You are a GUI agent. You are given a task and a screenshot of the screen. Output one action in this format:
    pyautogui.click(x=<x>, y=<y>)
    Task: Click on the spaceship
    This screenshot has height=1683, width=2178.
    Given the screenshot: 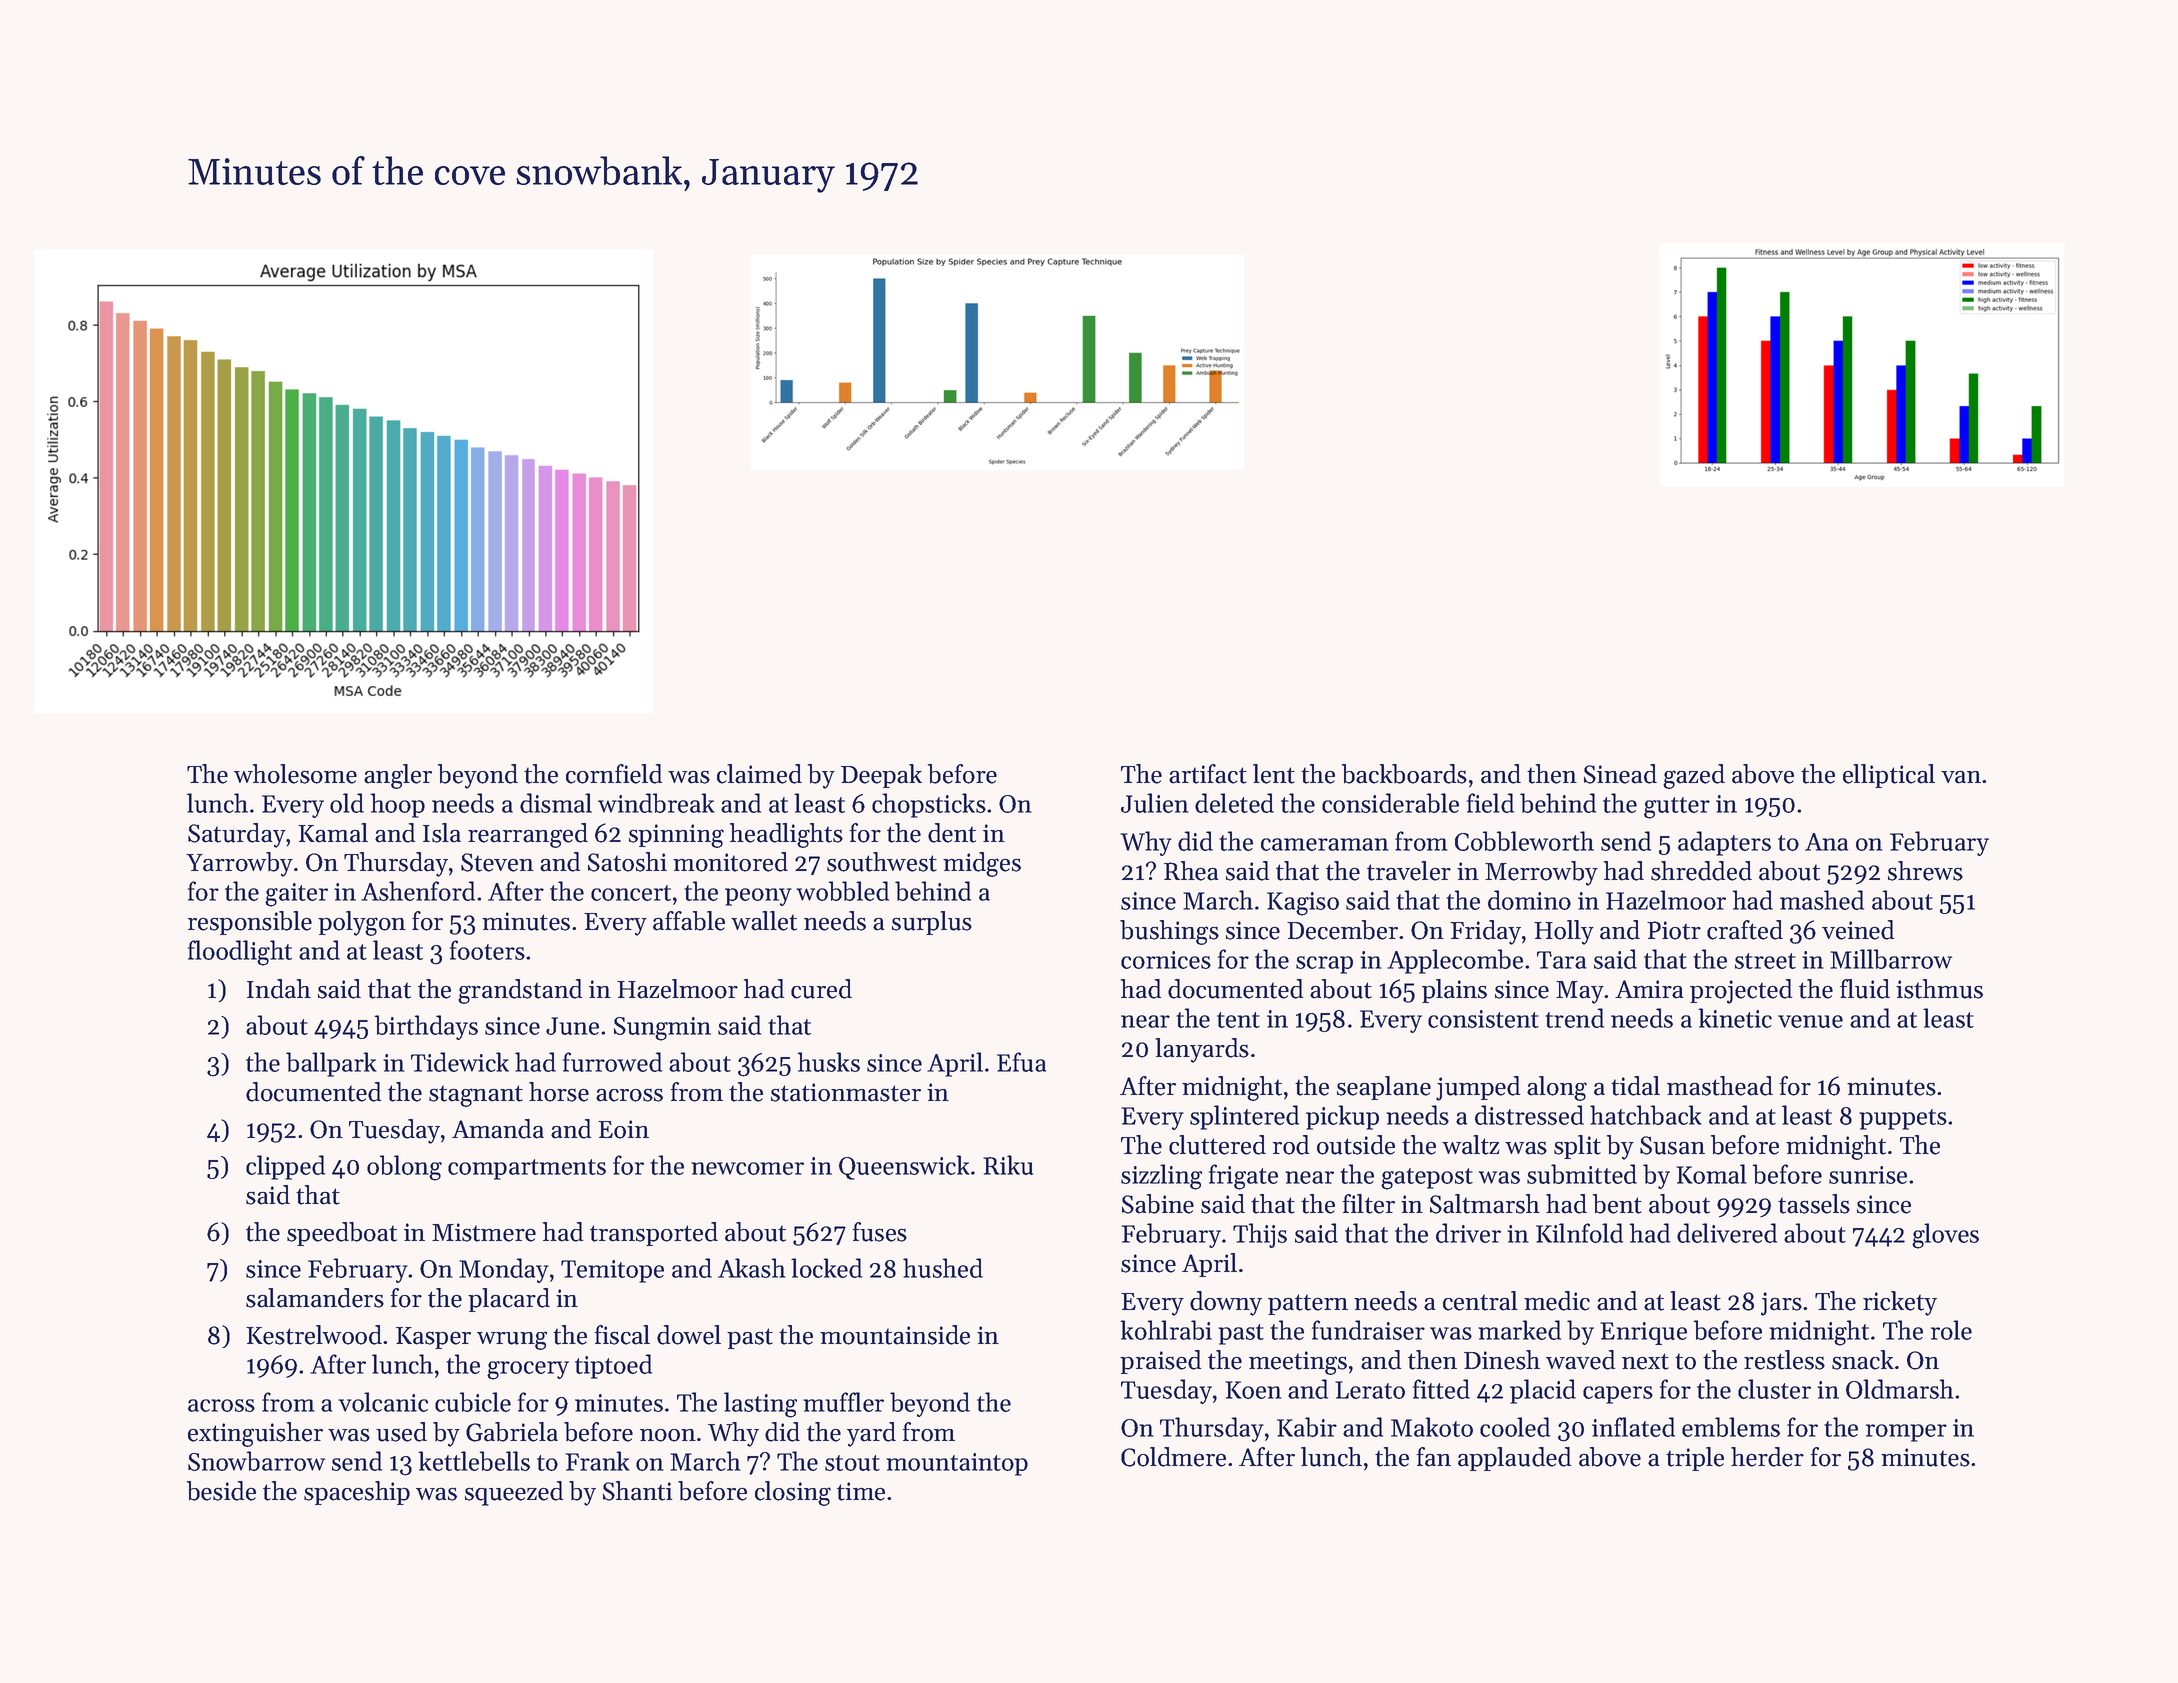 What is the action you would take?
    pyautogui.click(x=357, y=1493)
